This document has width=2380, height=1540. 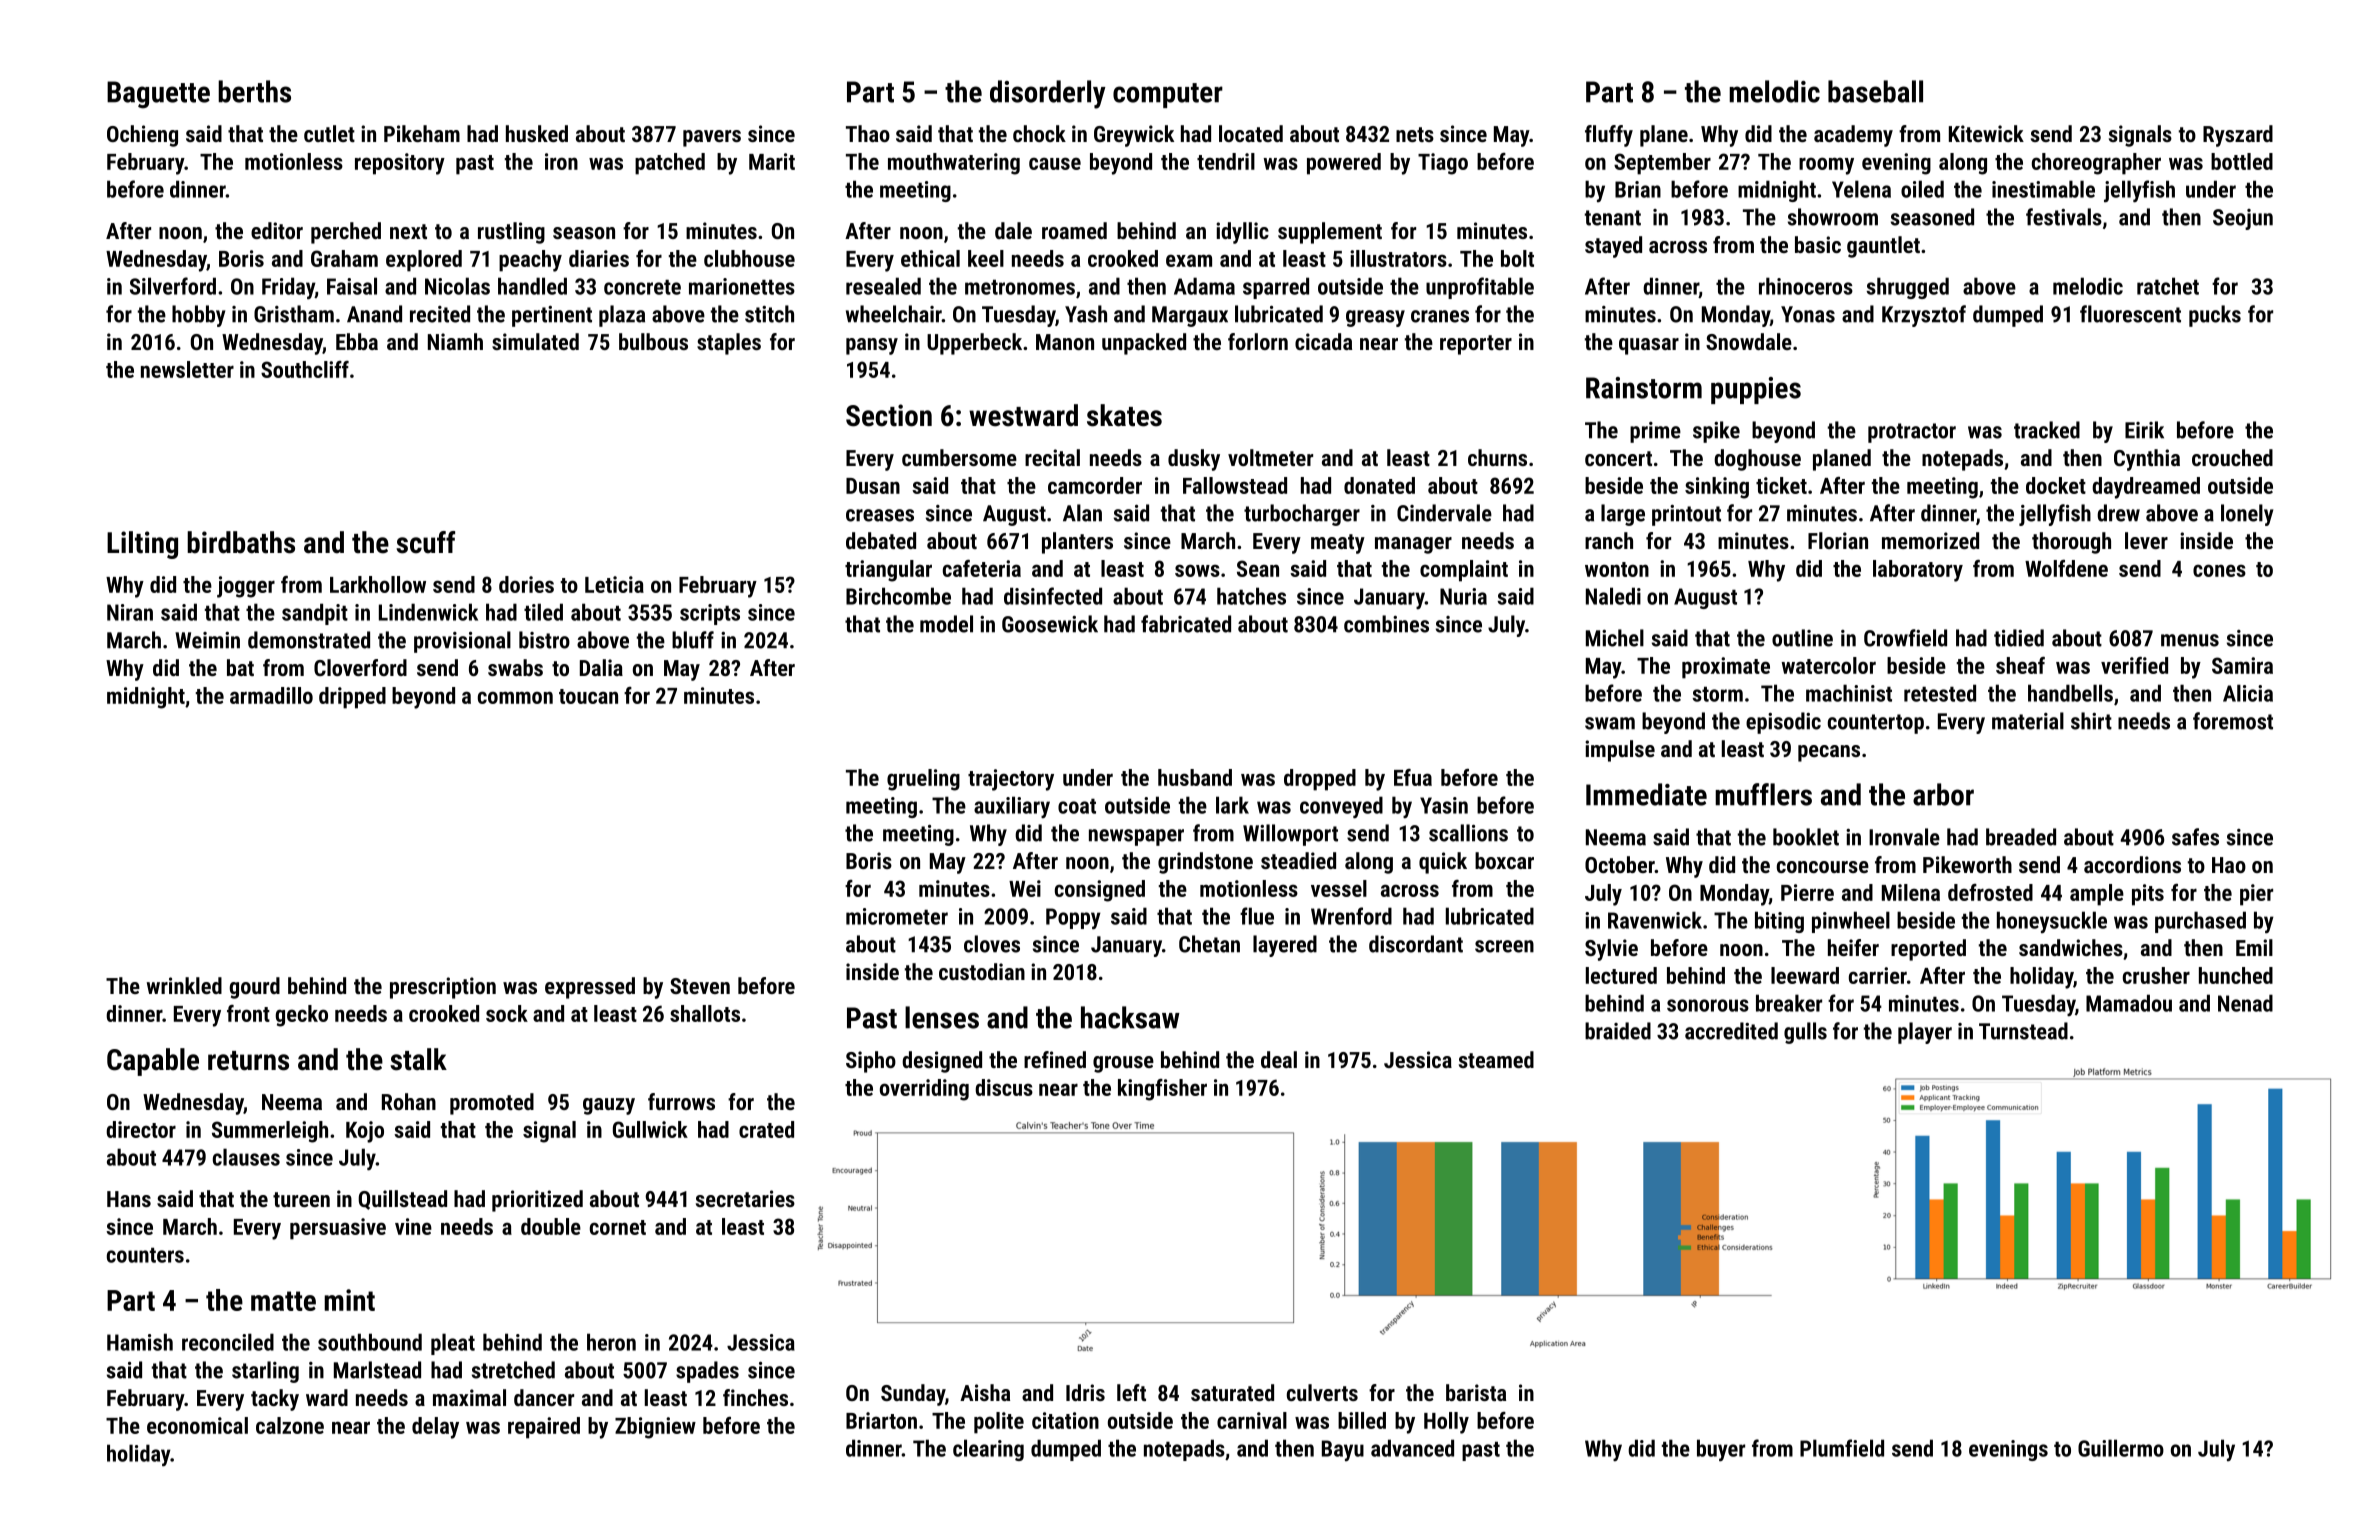 I want to click on jogger, so click(x=246, y=587).
